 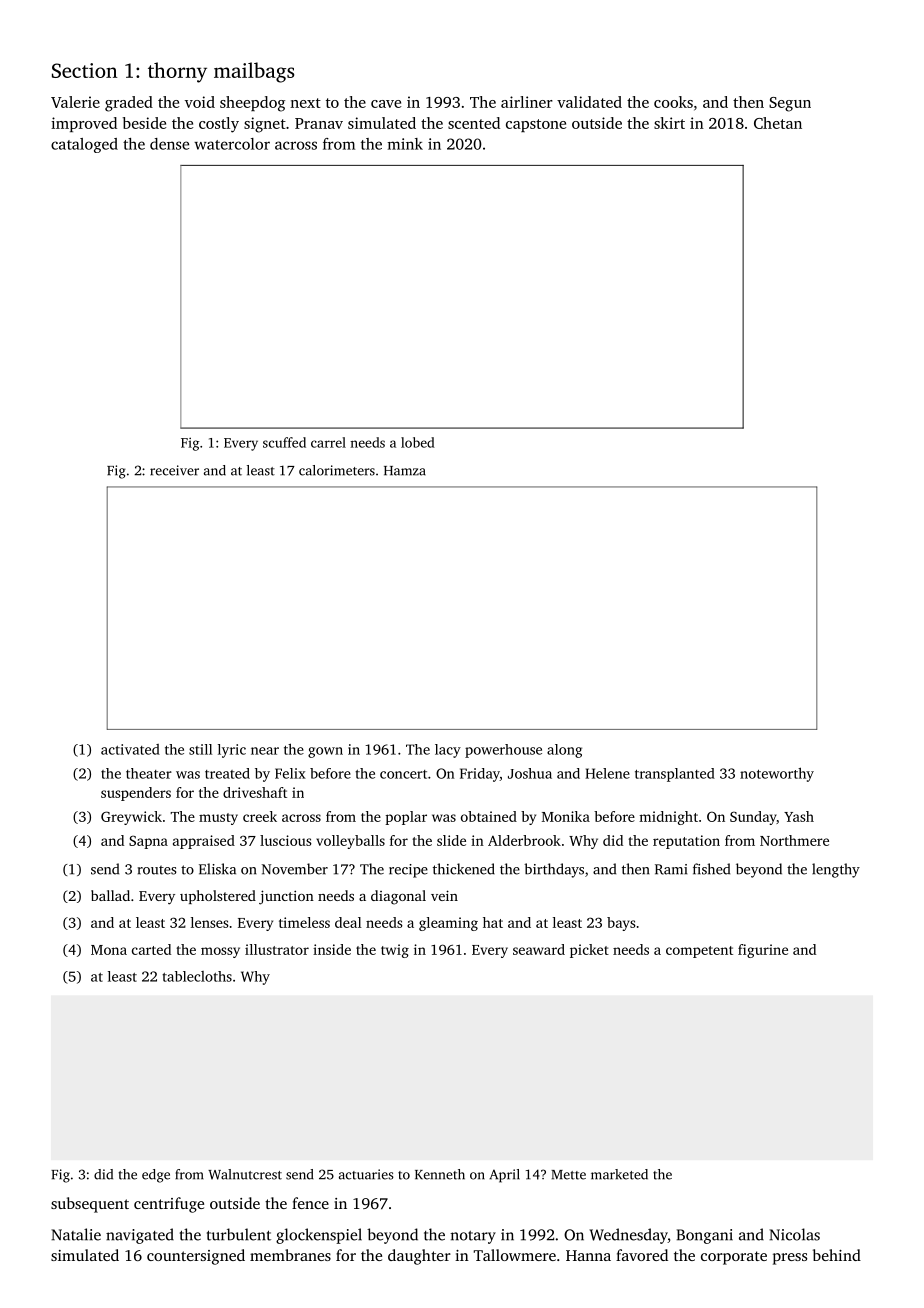 I want to click on twig, so click(x=395, y=951).
